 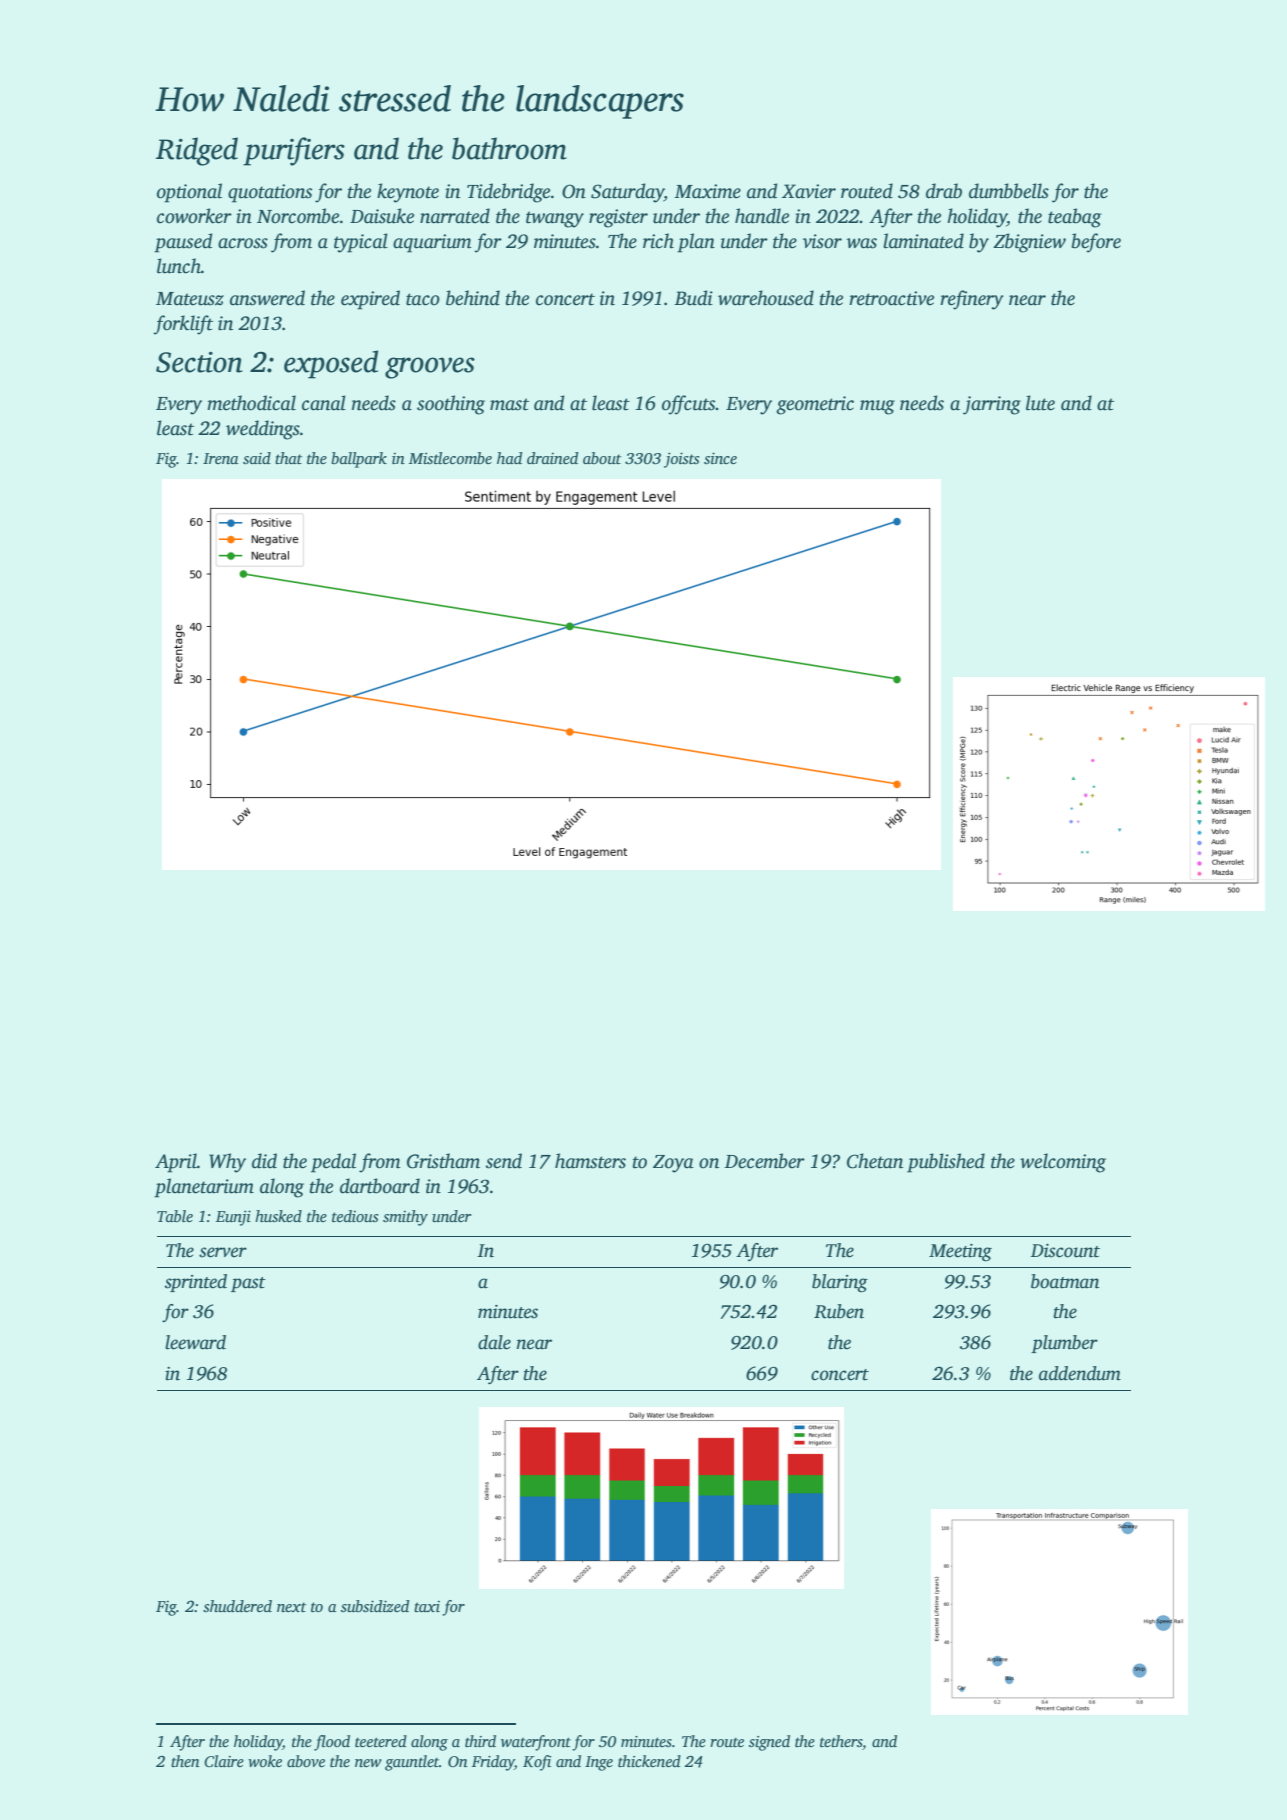 What do you see at coordinates (195, 1342) in the screenshot?
I see `leeward` at bounding box center [195, 1342].
